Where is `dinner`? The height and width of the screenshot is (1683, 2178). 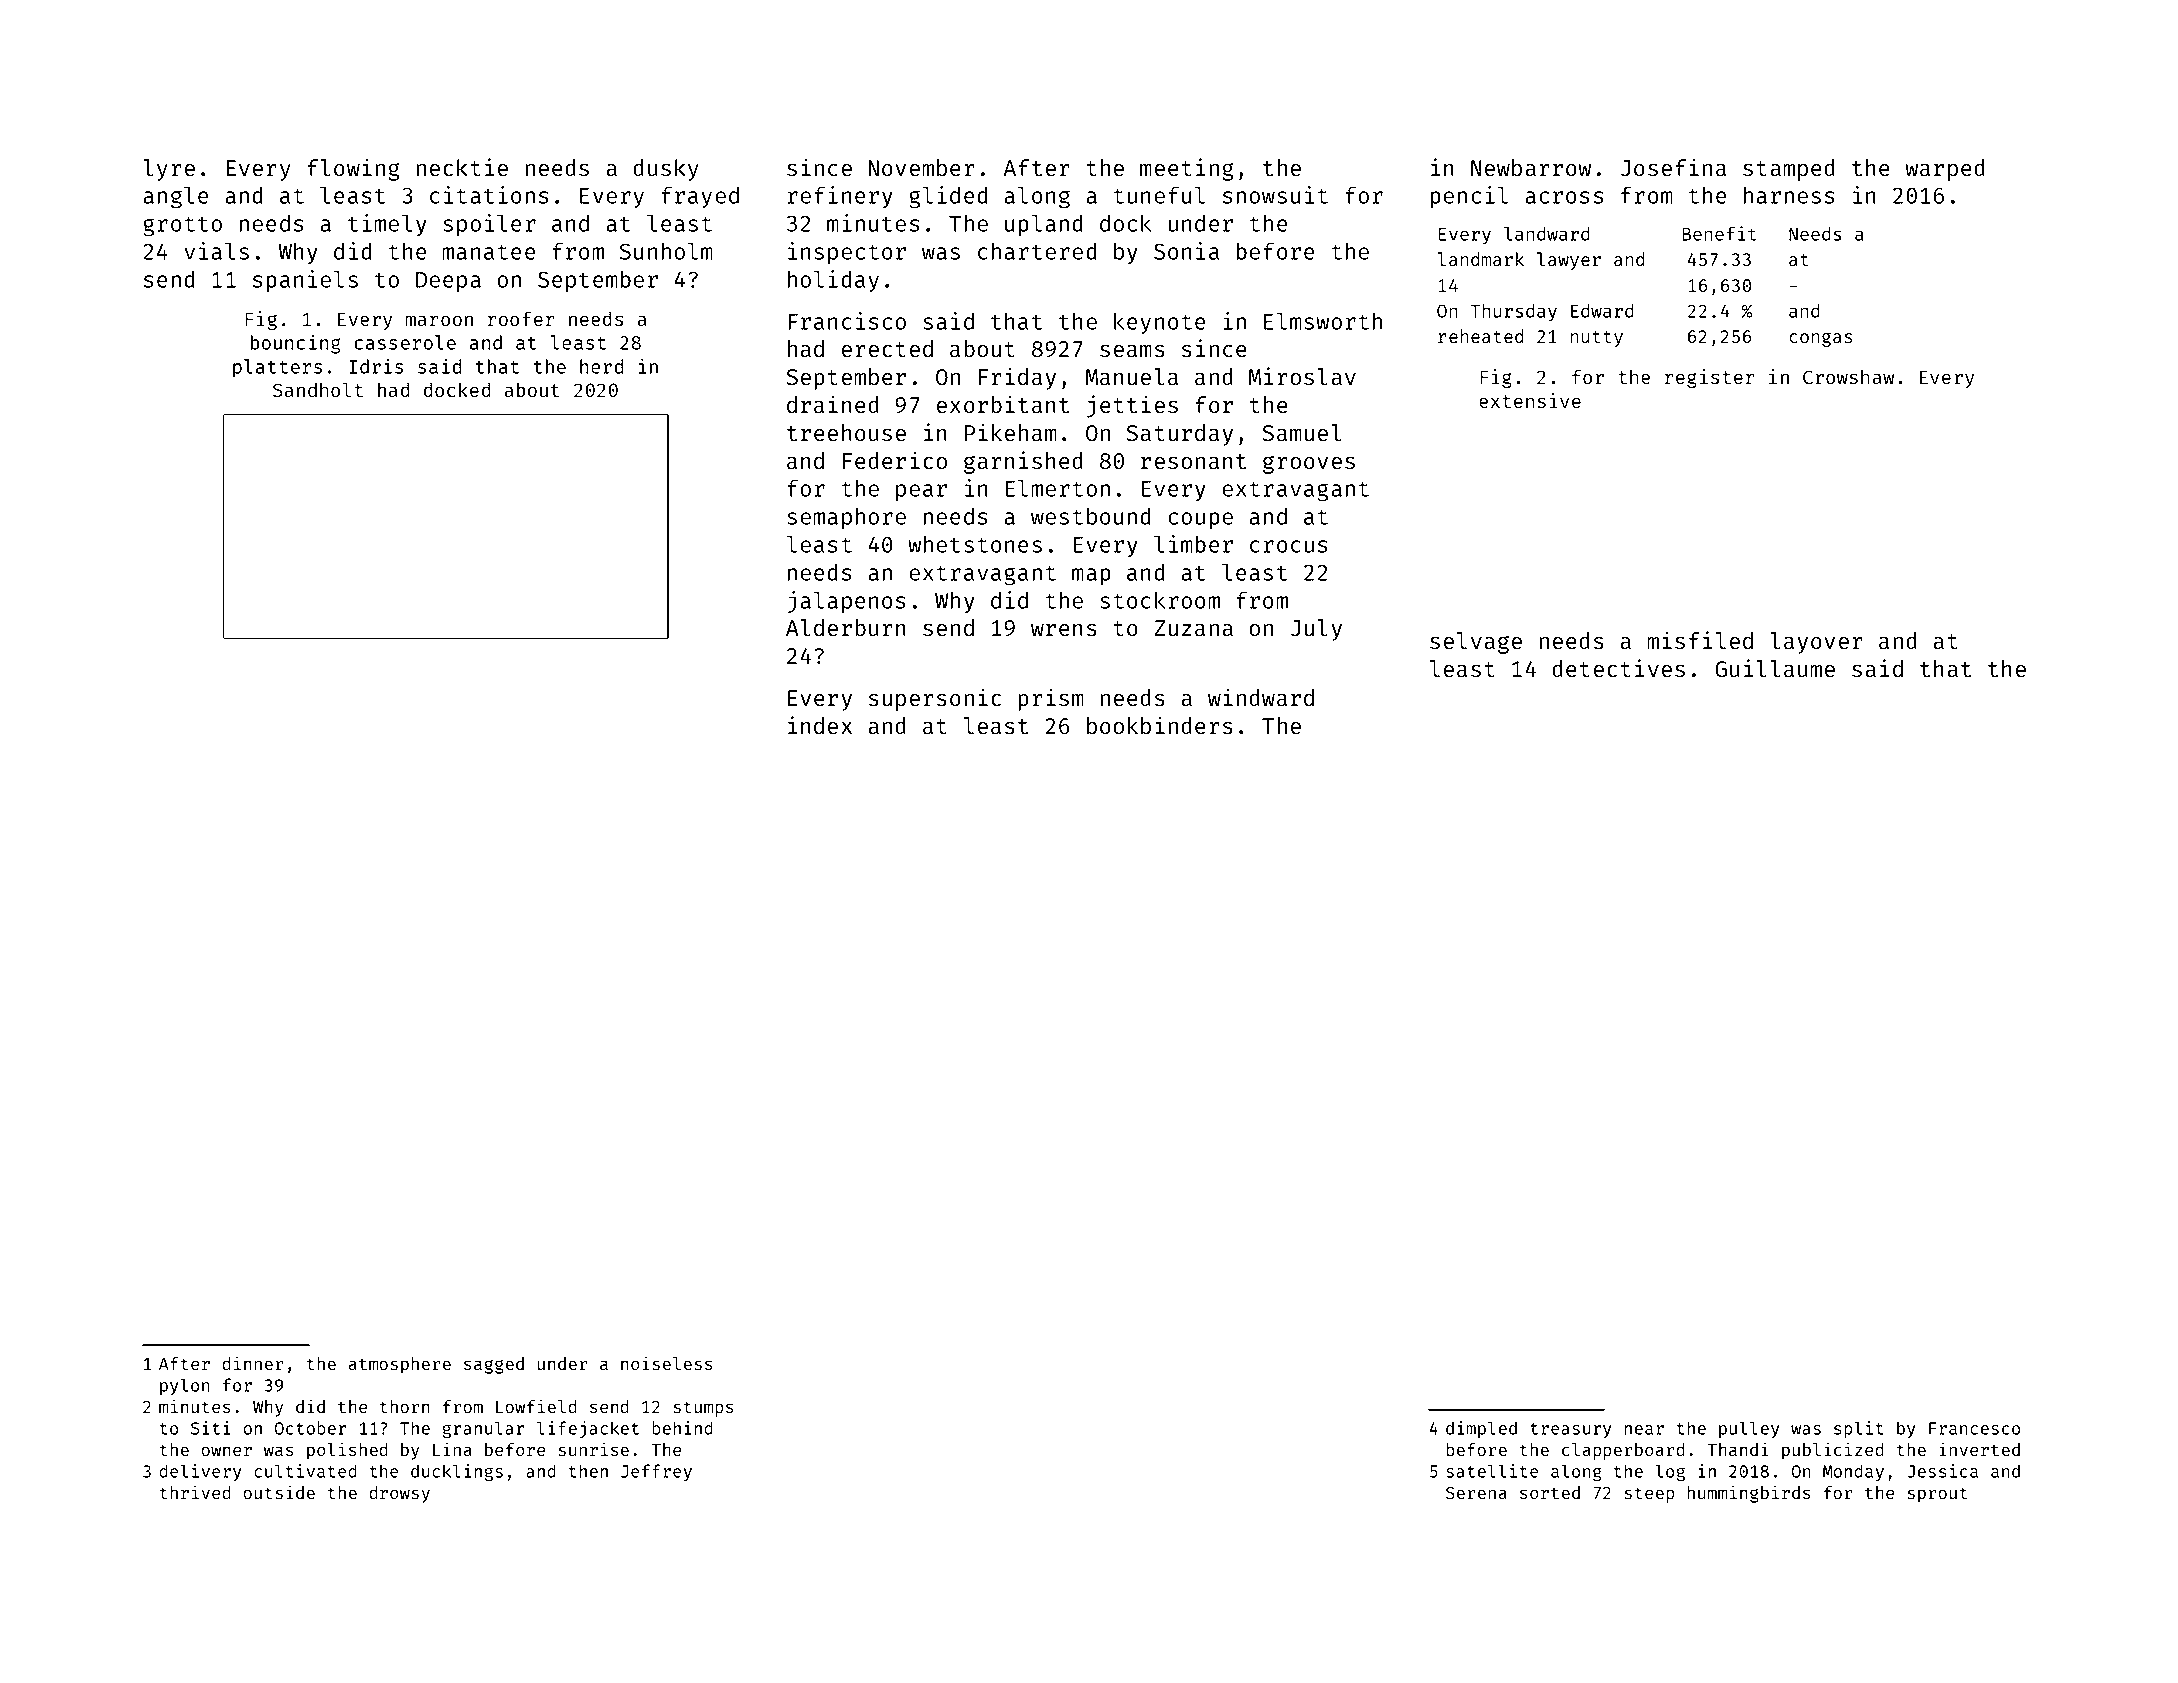
dinner is located at coordinates (252, 1363).
